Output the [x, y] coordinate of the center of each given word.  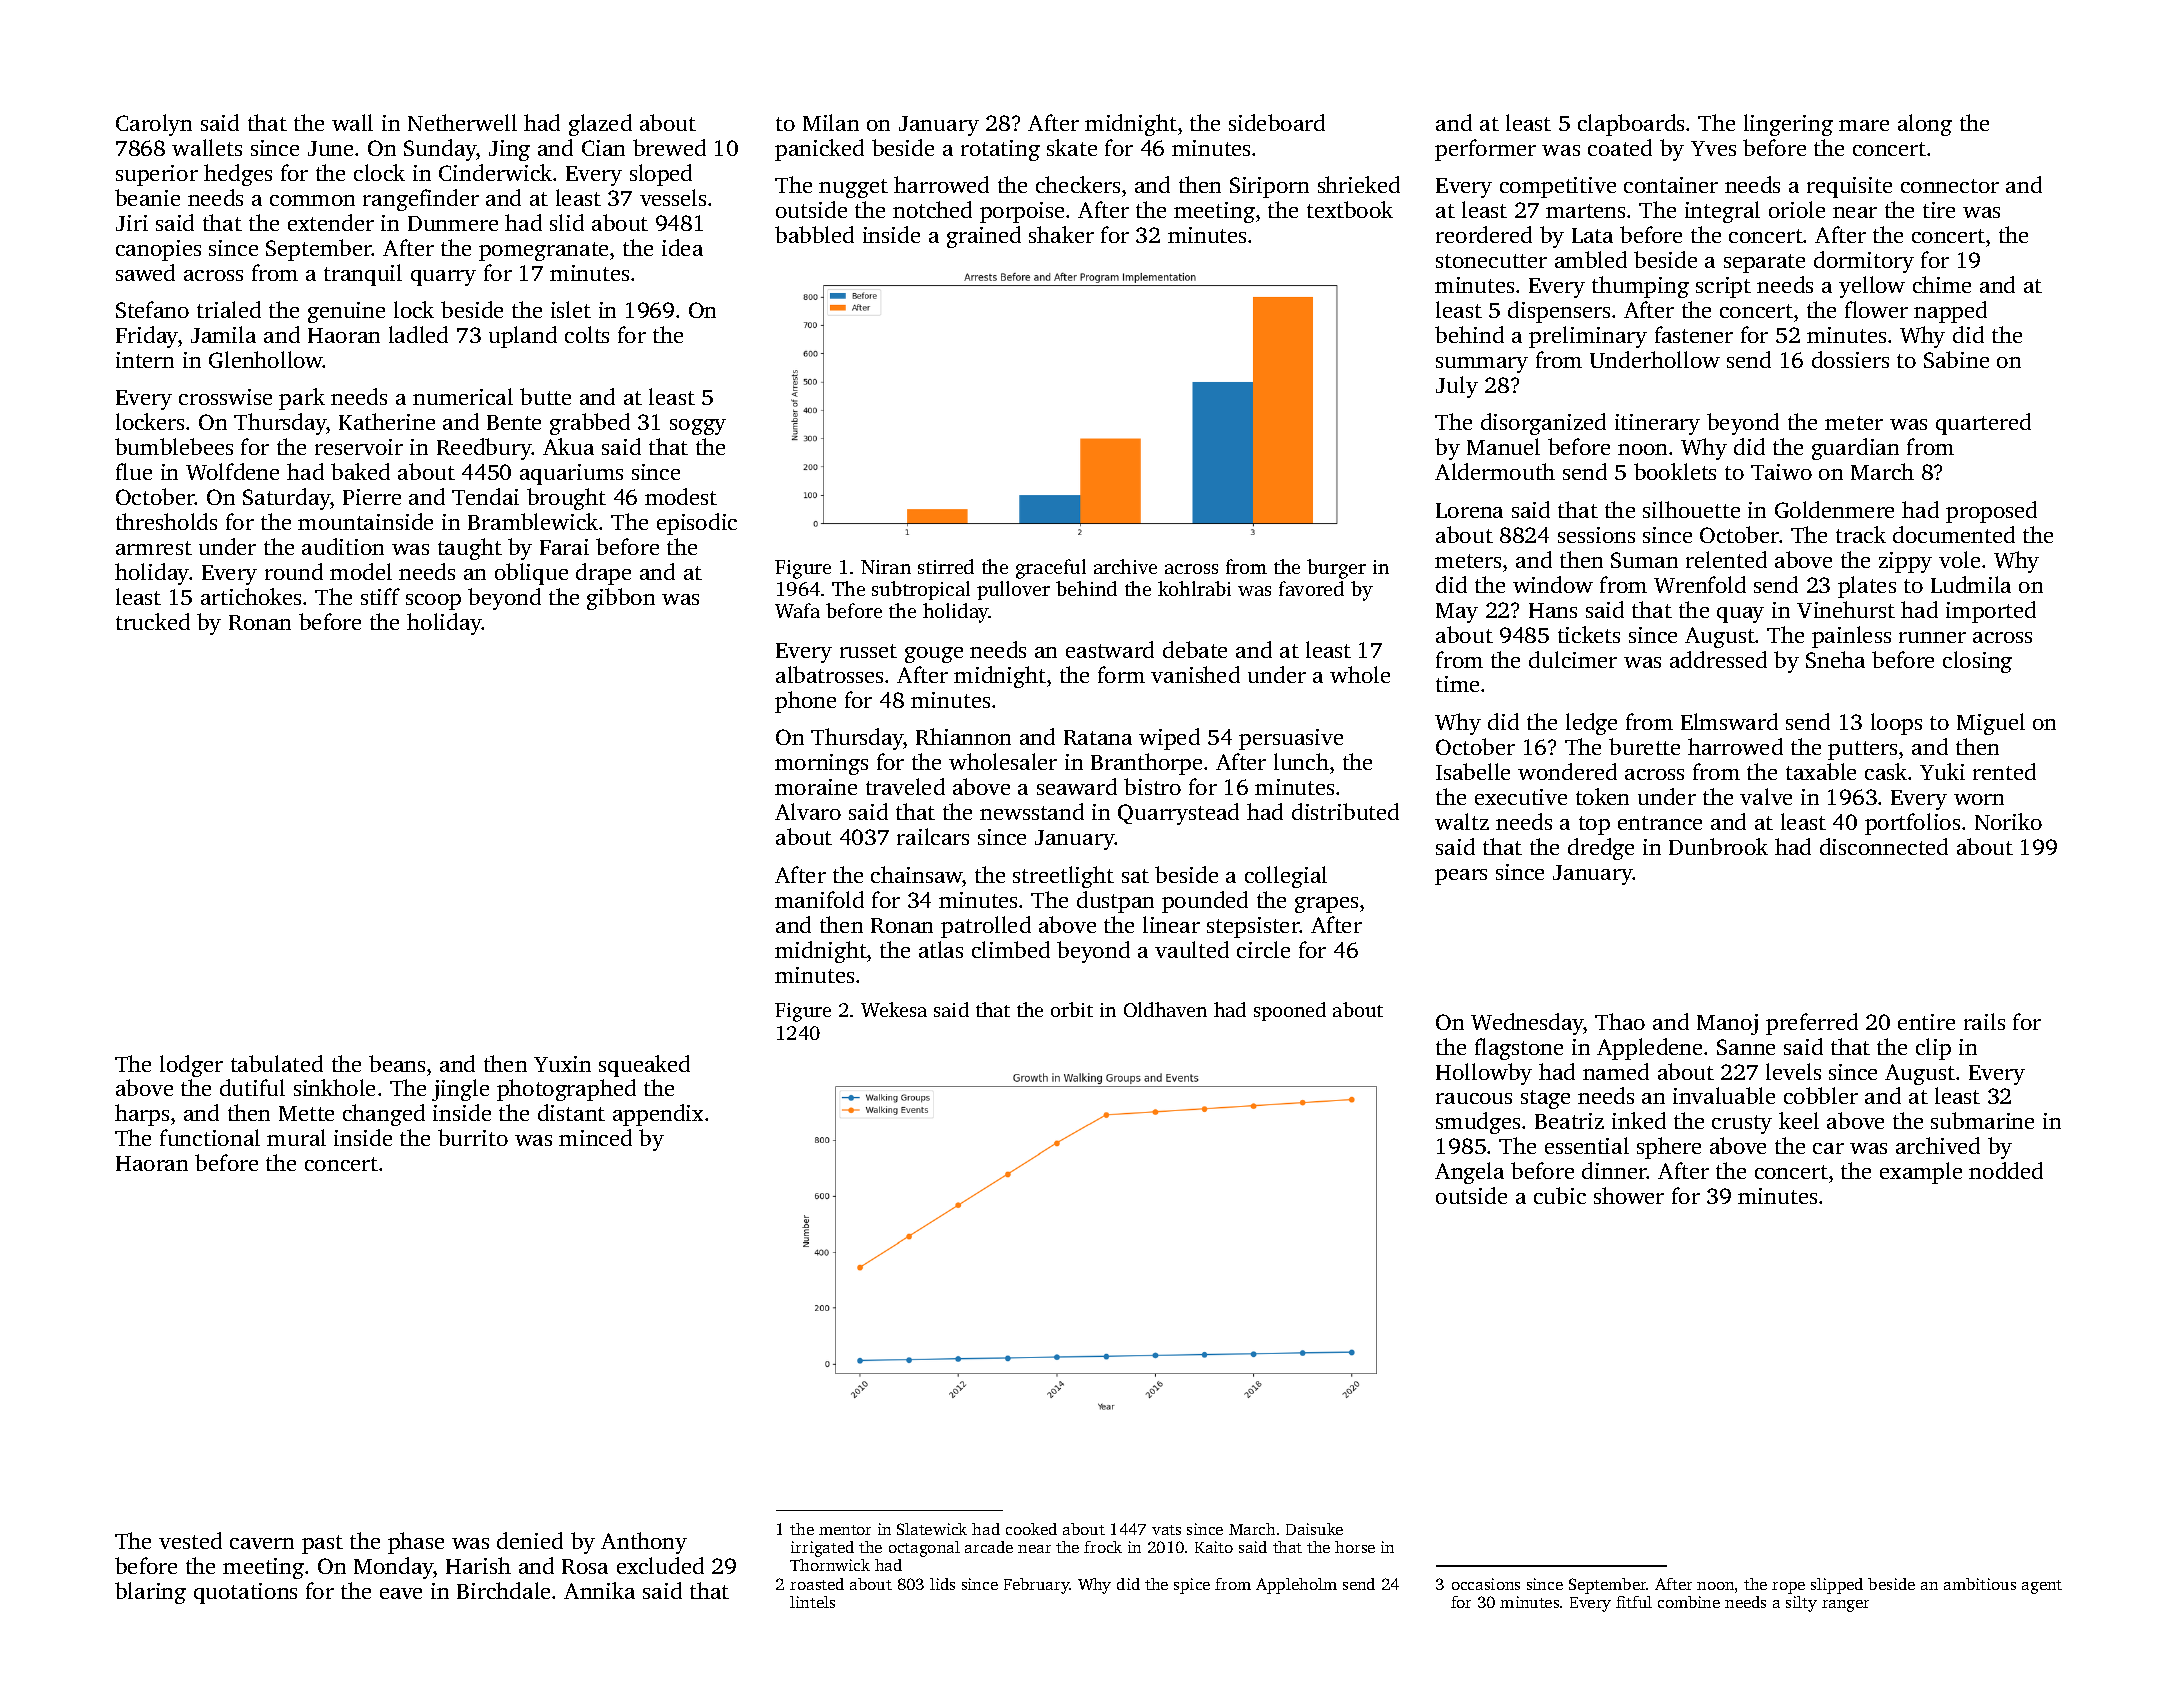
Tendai [485, 496]
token [1602, 796]
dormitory [1864, 262]
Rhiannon [963, 736]
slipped [1837, 1586]
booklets [1675, 471]
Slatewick [932, 1529]
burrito [473, 1137]
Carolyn [154, 125]
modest [681, 496]
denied [530, 1540]
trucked [153, 621]
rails [1984, 1021]
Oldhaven [1165, 1009]
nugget [853, 188]
